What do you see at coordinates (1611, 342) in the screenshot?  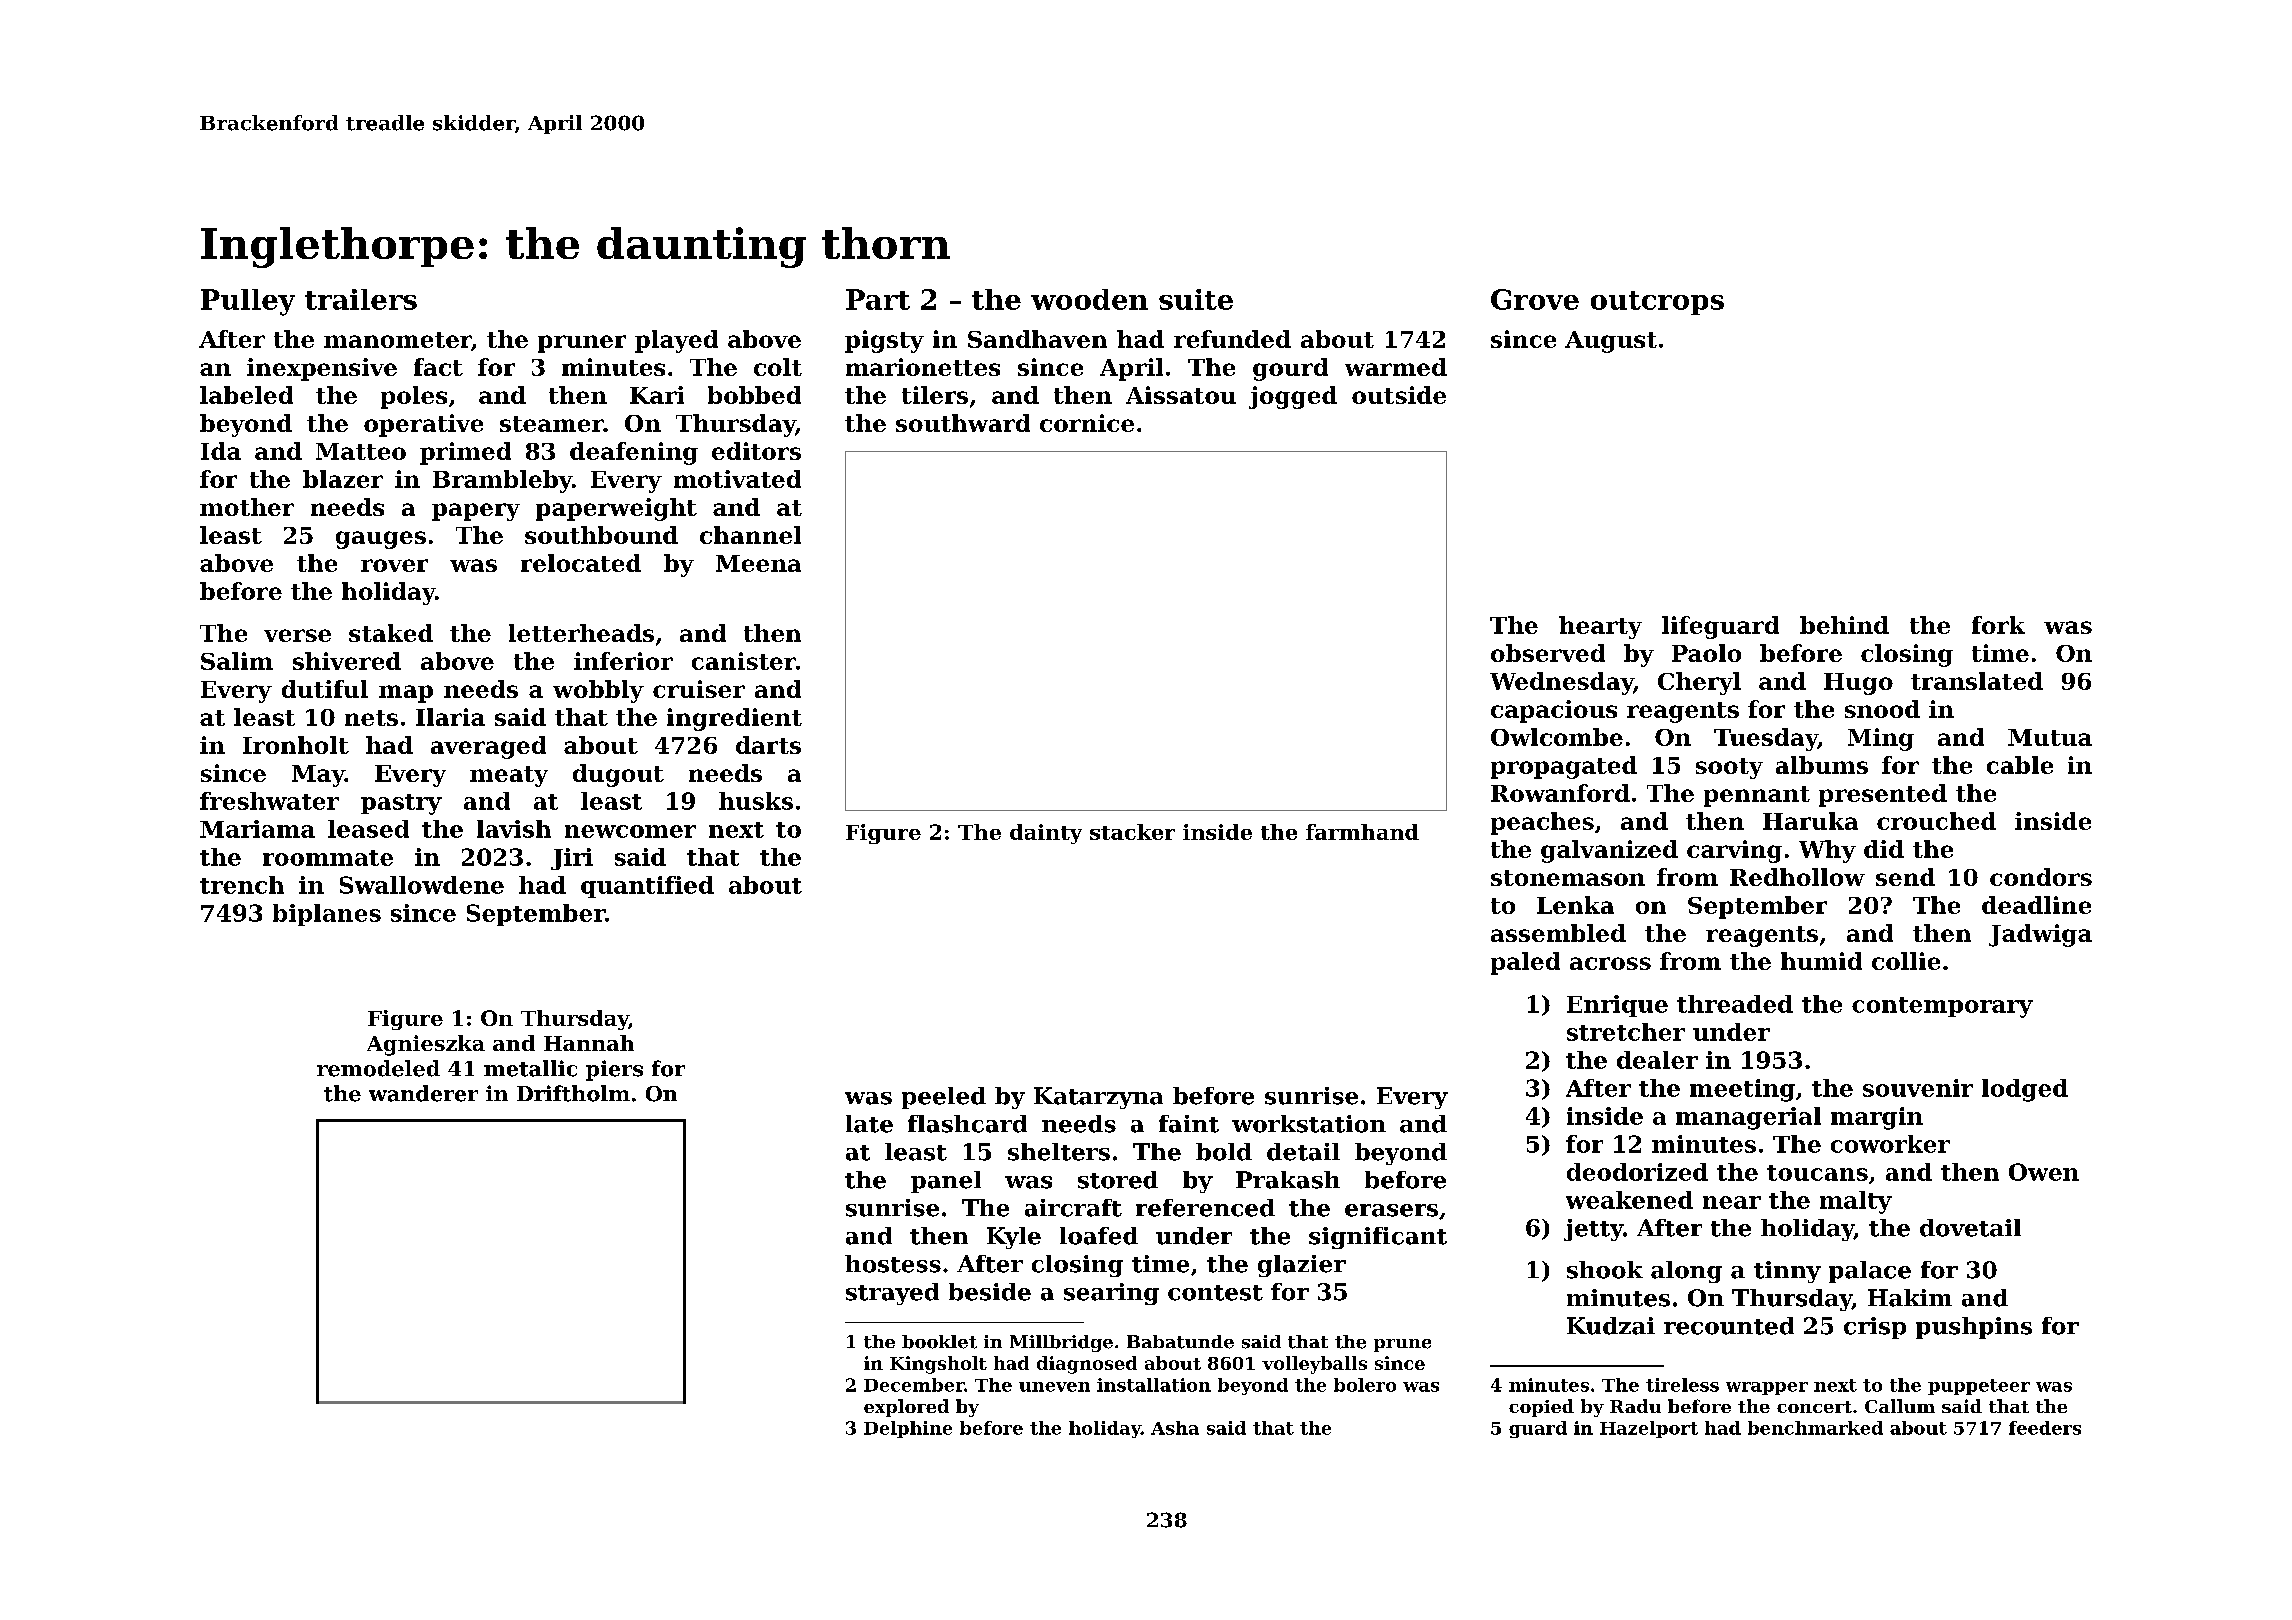 I see `August` at bounding box center [1611, 342].
